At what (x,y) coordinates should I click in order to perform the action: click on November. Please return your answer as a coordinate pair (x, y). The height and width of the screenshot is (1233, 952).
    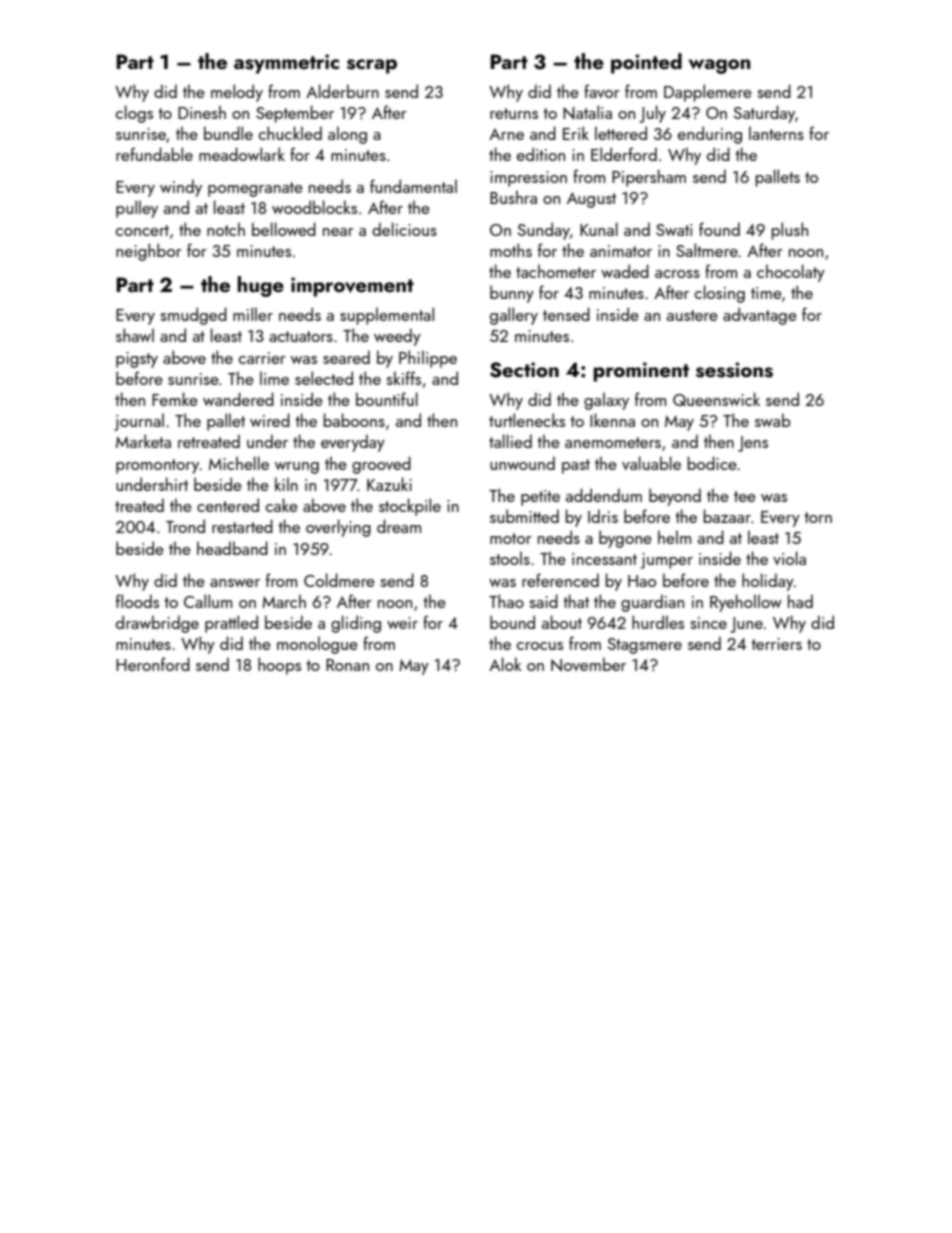
    Looking at the image, I should click on (588, 664).
